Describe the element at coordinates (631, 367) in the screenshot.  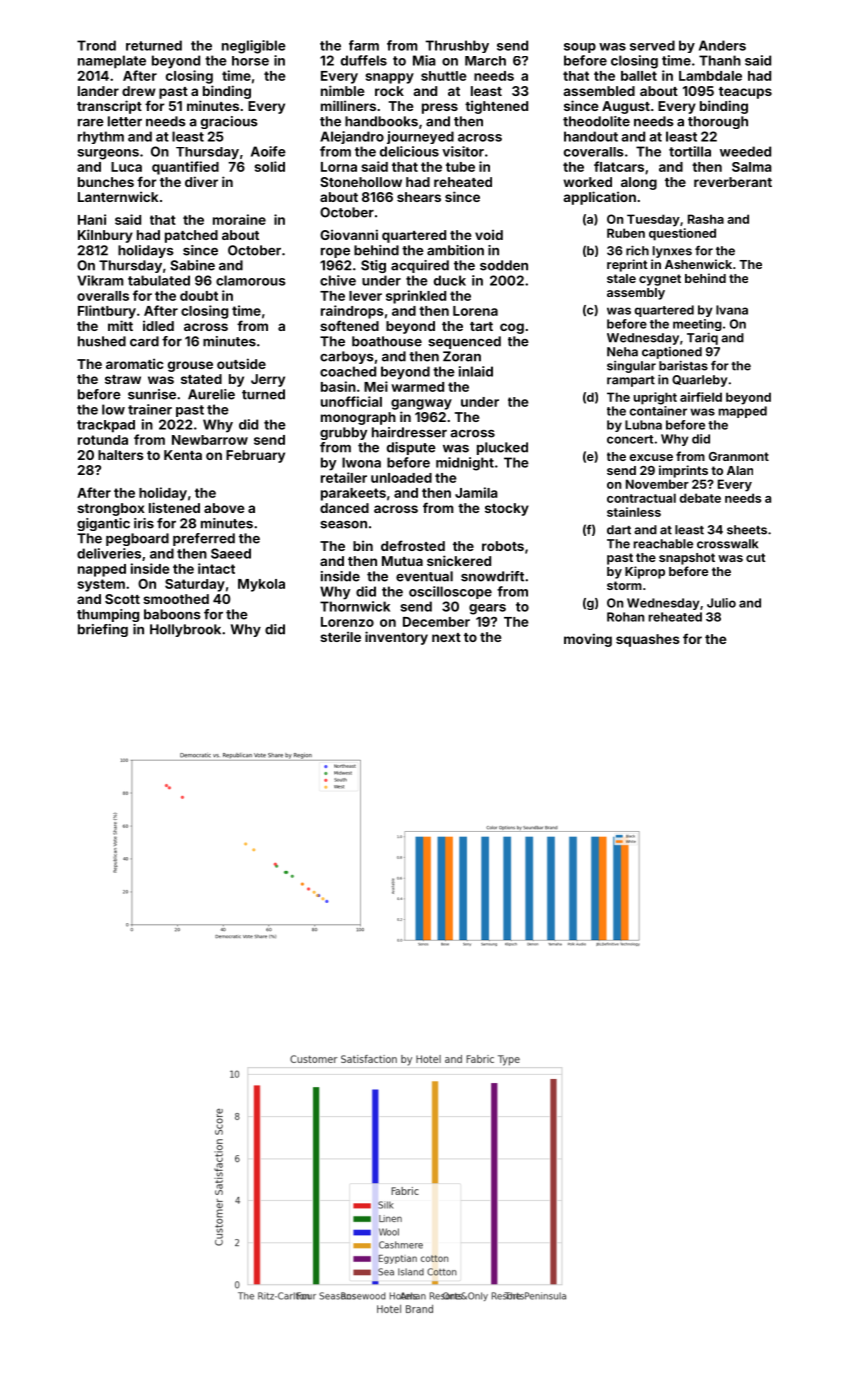
I see `singular` at that location.
